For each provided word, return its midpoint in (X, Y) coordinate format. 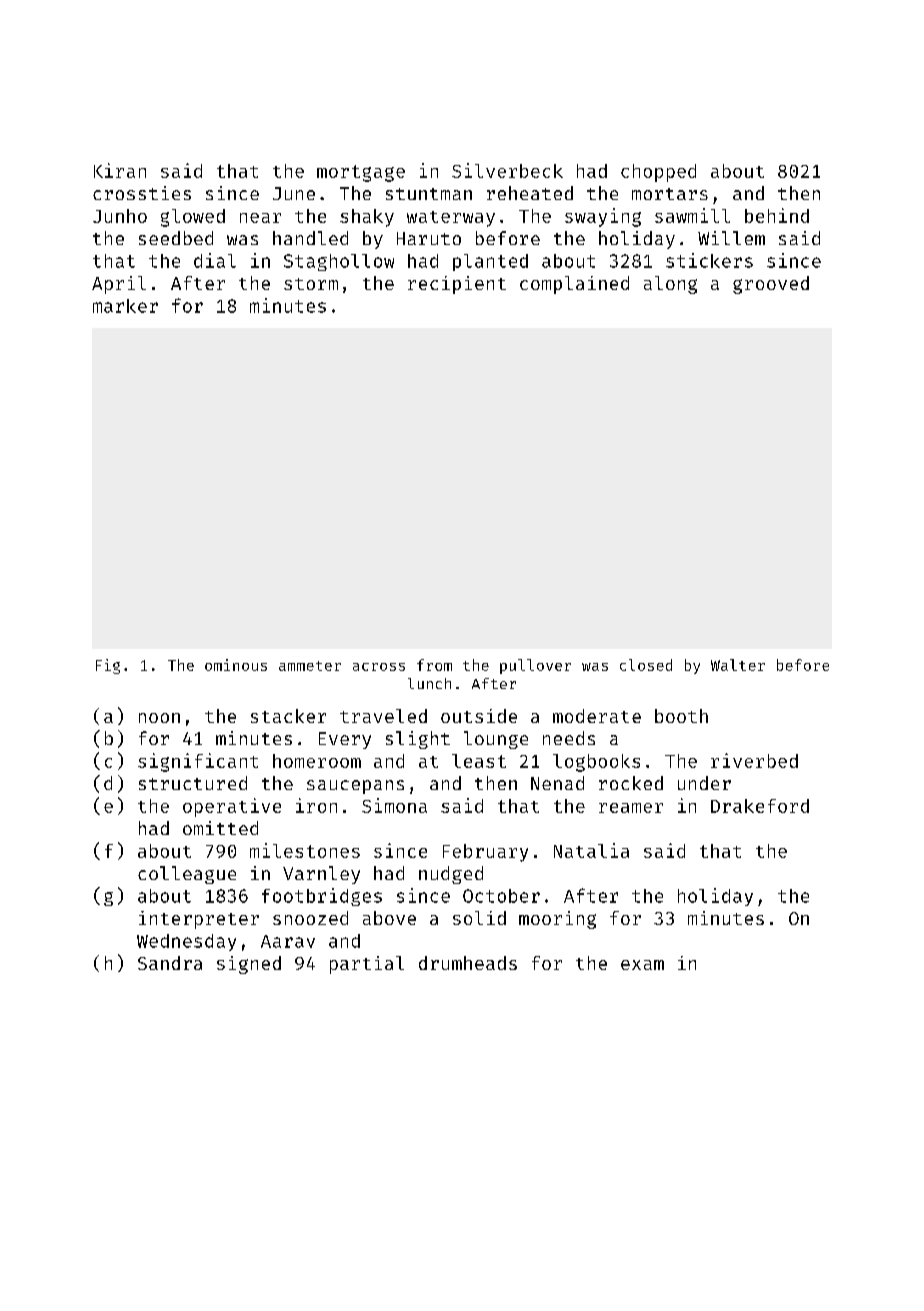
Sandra (170, 963)
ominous (236, 665)
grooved (771, 285)
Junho (120, 216)
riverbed (754, 760)
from (434, 665)
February (485, 853)
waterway (451, 219)
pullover (535, 666)
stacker (288, 716)
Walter (738, 665)
